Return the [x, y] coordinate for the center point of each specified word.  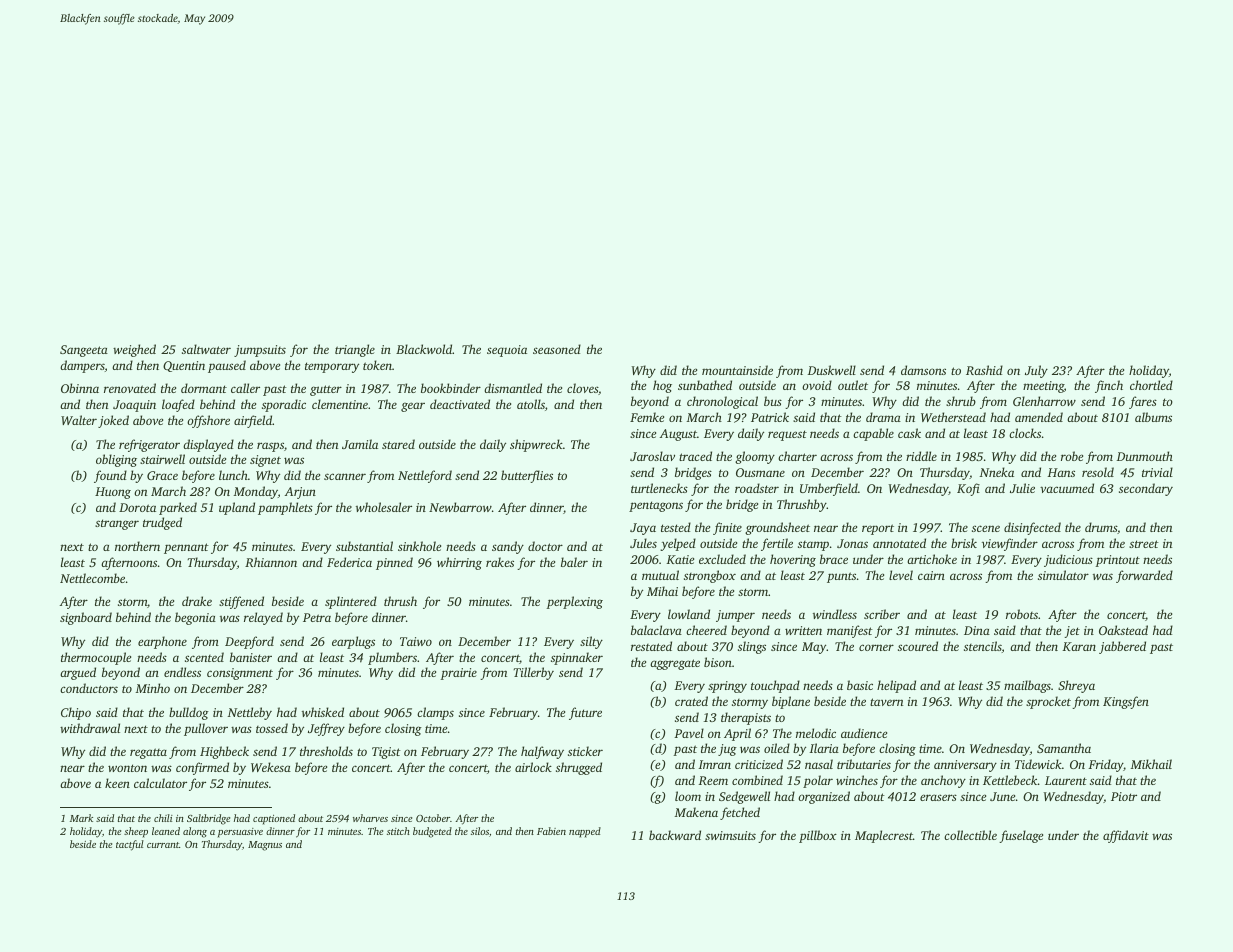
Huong [113, 493]
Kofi [968, 489]
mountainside [737, 370]
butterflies [527, 476]
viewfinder [1010, 544]
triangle [355, 350]
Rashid [984, 370]
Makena [696, 812]
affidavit [1126, 836]
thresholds [326, 751]
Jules [643, 543]
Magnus [265, 846]
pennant [186, 548]
